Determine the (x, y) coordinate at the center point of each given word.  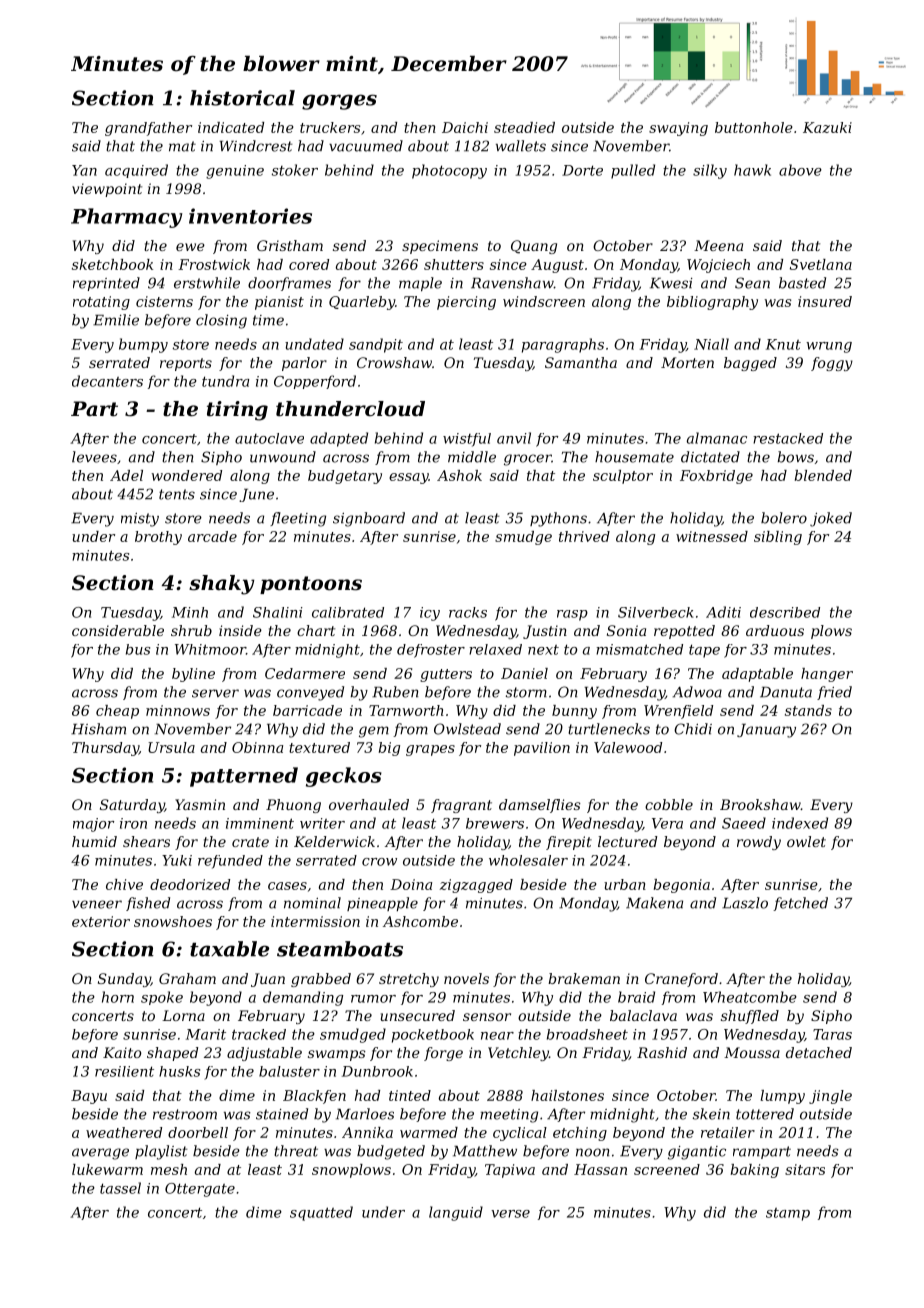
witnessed (712, 536)
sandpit (376, 345)
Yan (84, 170)
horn (118, 997)
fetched (800, 904)
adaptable (757, 675)
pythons (558, 519)
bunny (574, 712)
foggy (832, 364)
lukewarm (107, 1169)
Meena (718, 245)
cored (309, 264)
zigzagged (476, 886)
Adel (126, 475)
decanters (107, 381)
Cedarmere (305, 673)
